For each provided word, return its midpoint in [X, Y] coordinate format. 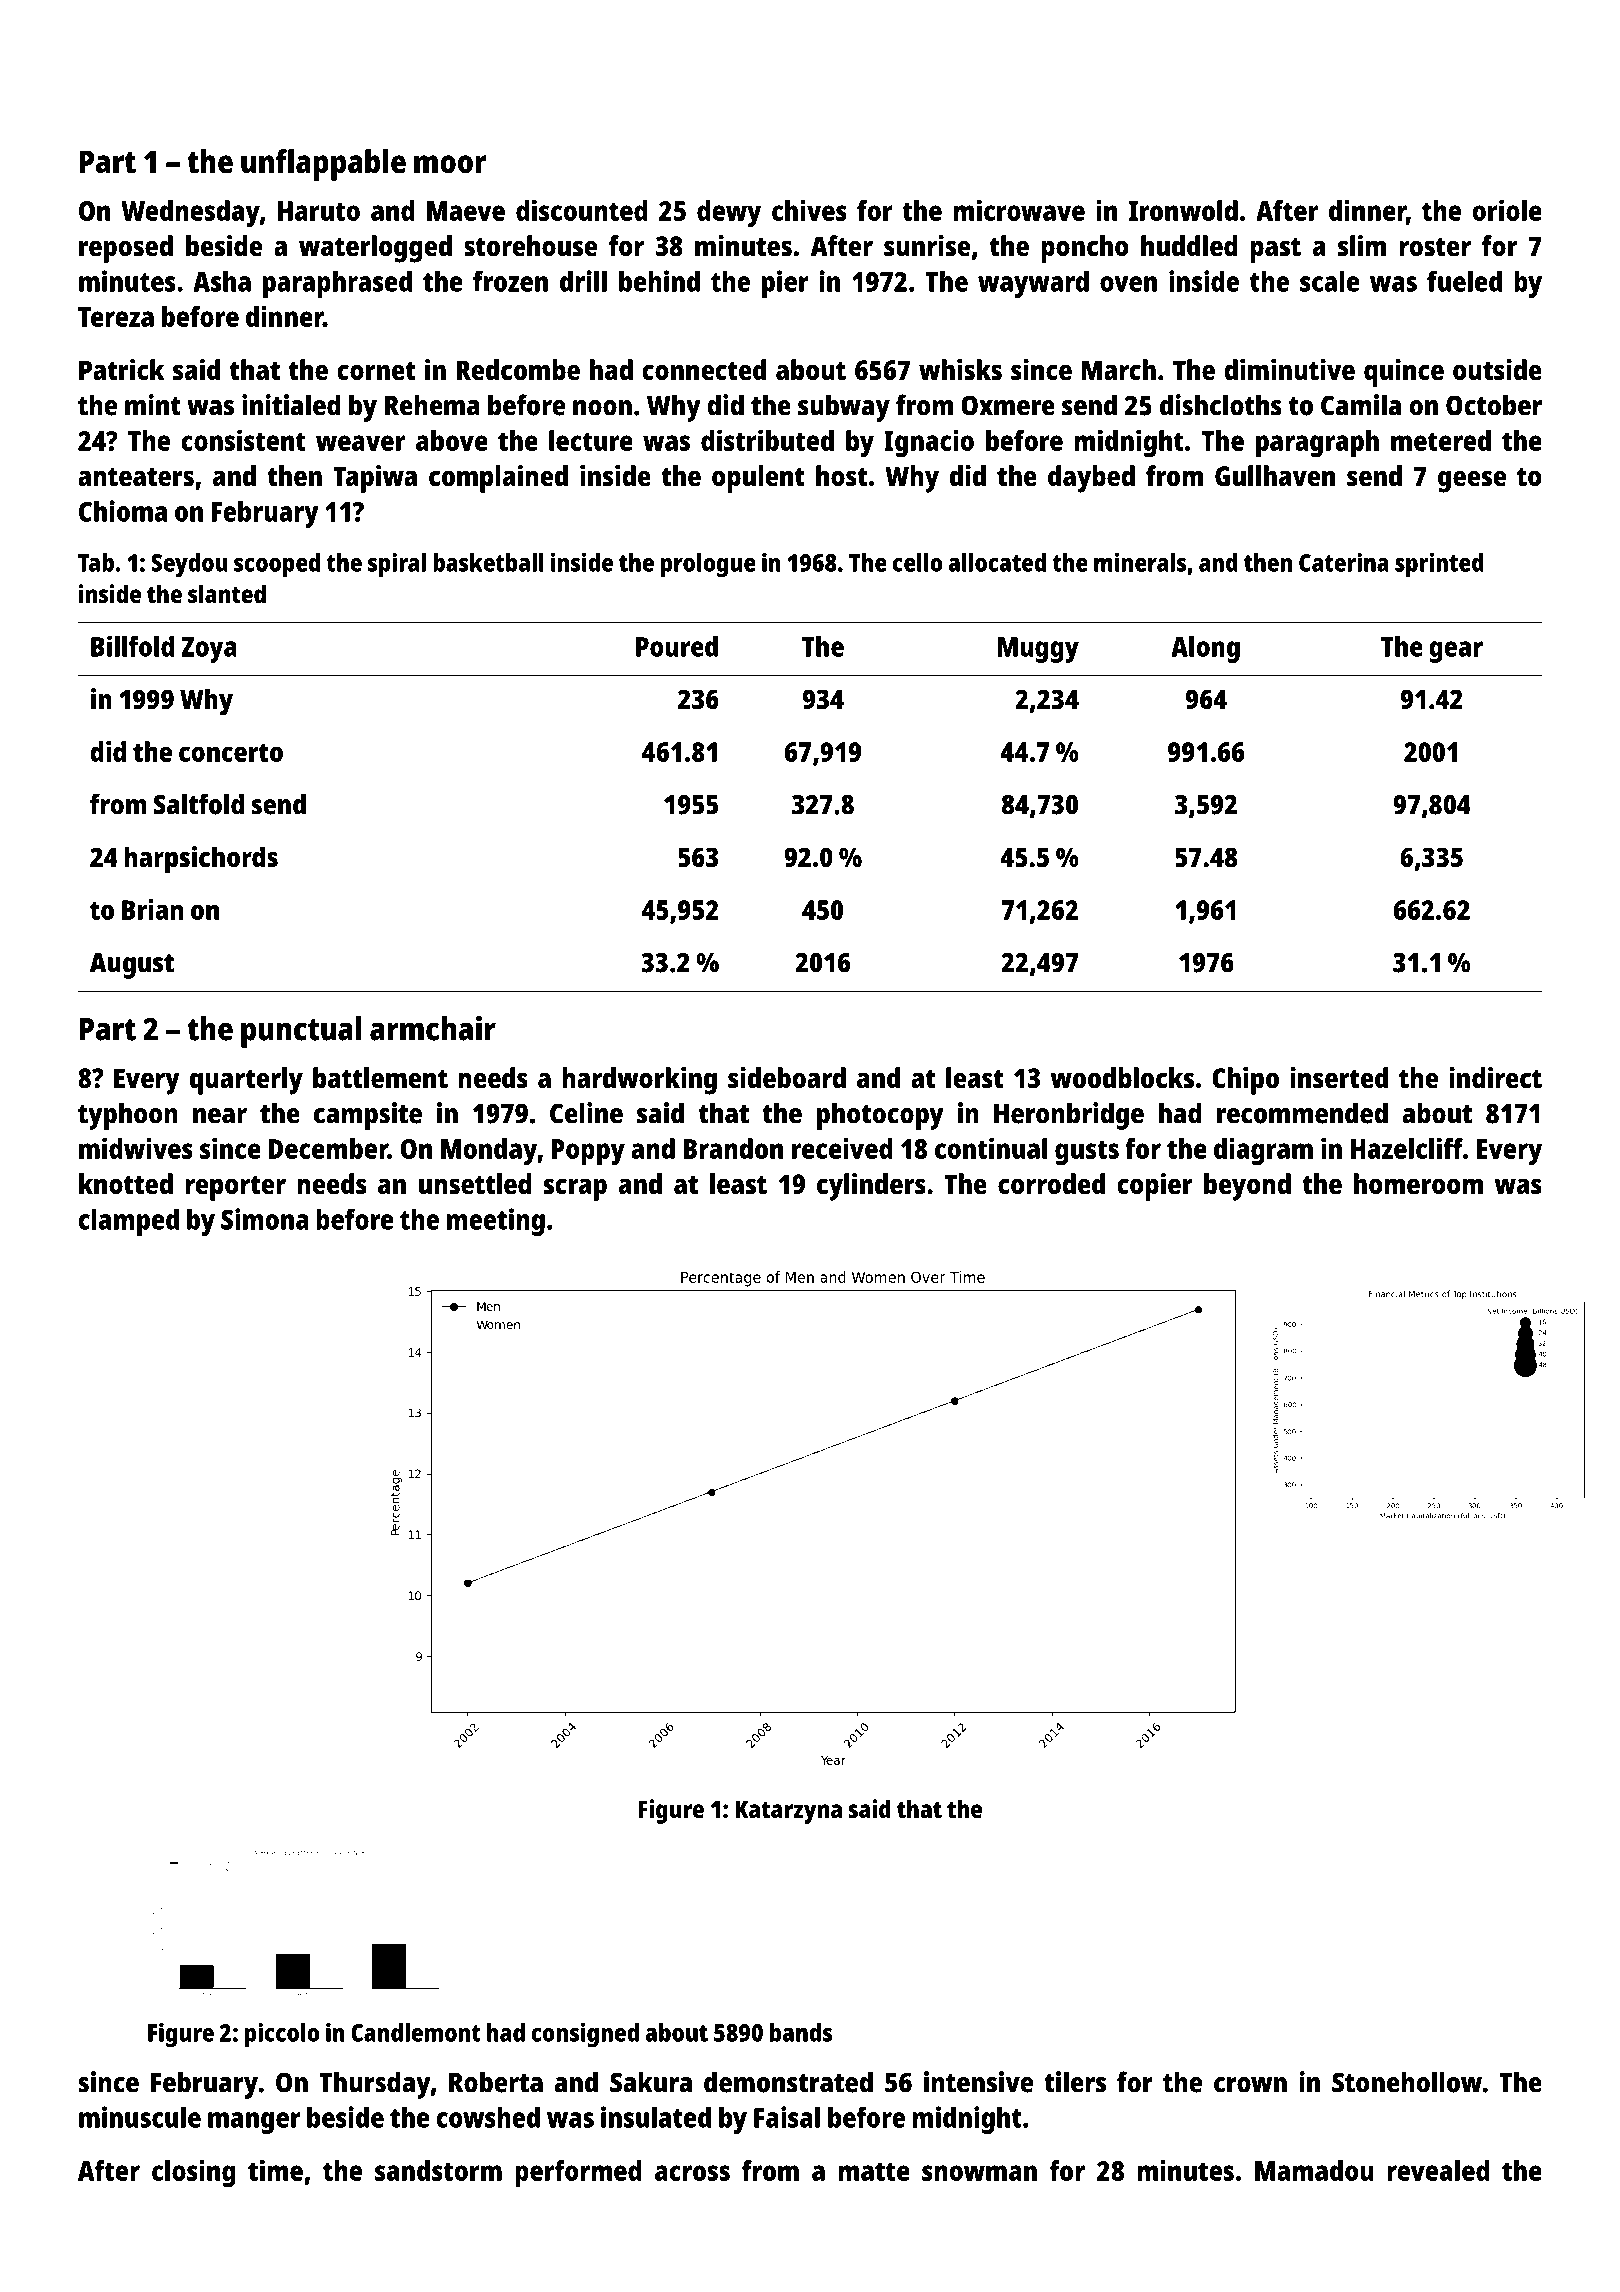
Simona [265, 1219]
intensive [978, 2082]
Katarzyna [788, 1812]
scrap [575, 1189]
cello [917, 562]
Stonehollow [1407, 2082]
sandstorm [438, 2170]
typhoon [128, 1116]
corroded [1051, 1183]
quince [1404, 373]
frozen [510, 281]
